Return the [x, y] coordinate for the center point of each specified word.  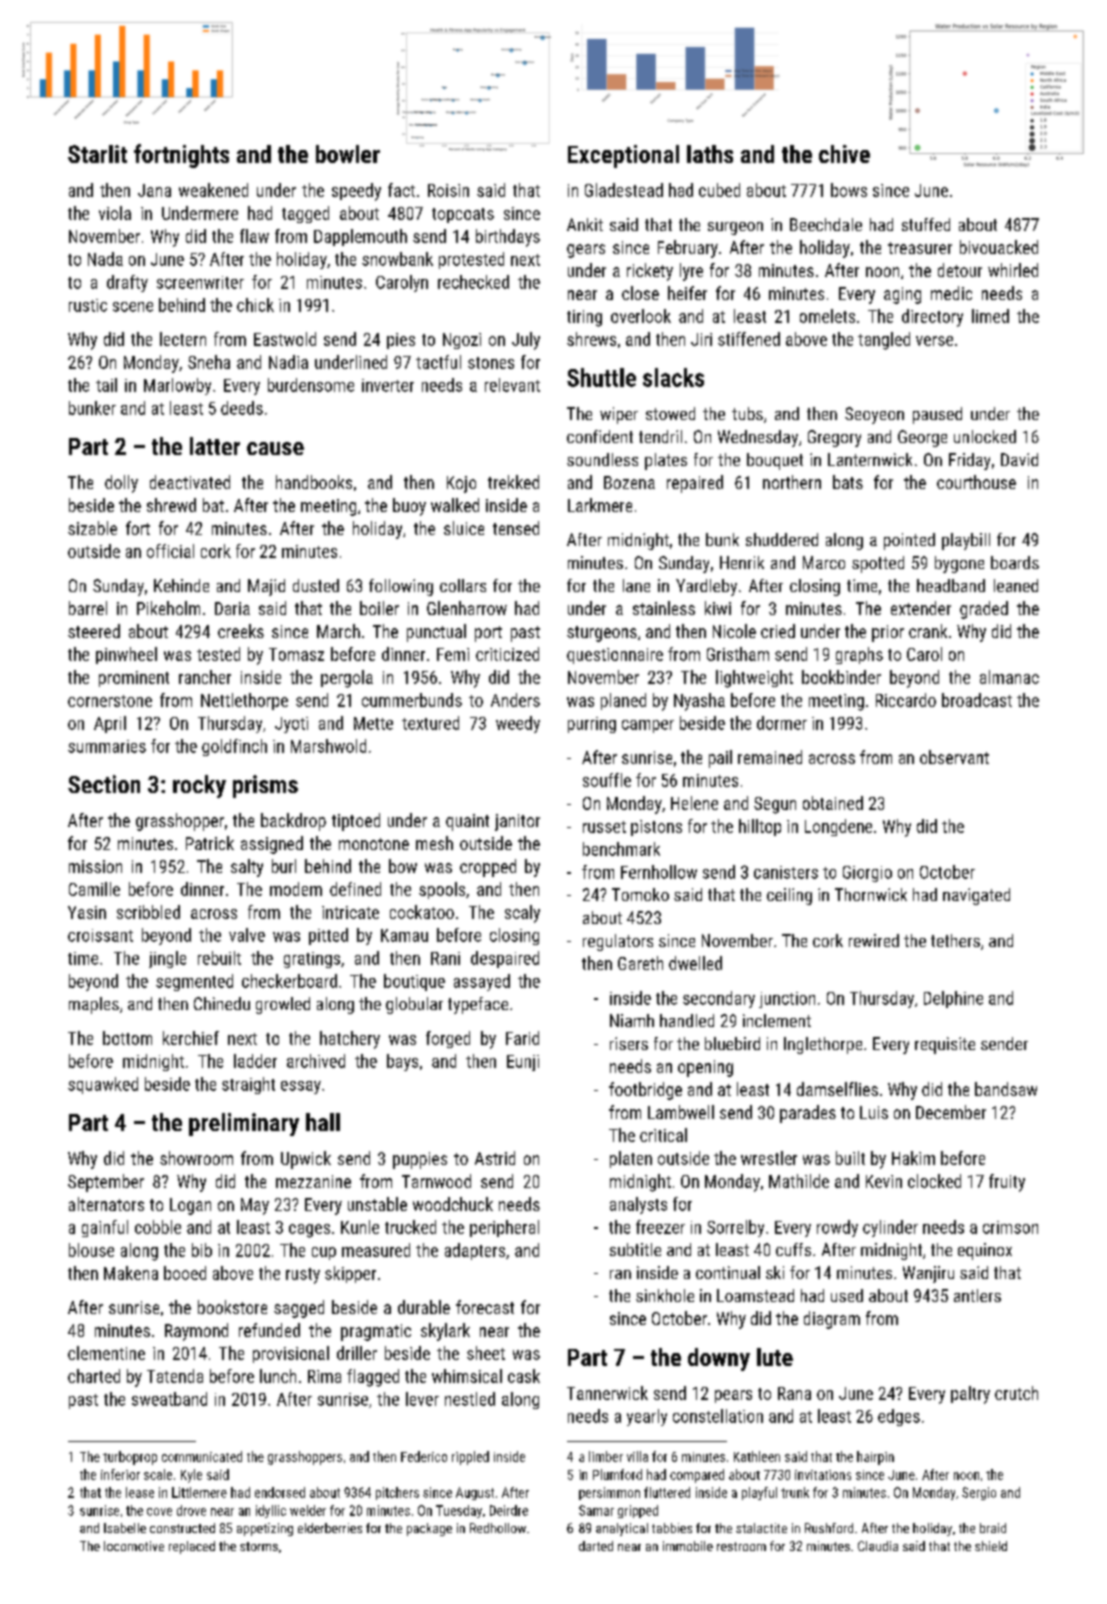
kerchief [191, 1038]
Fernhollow [659, 872]
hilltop [760, 827]
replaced [192, 1547]
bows [849, 190]
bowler [348, 154]
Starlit [97, 154]
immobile [688, 1546]
